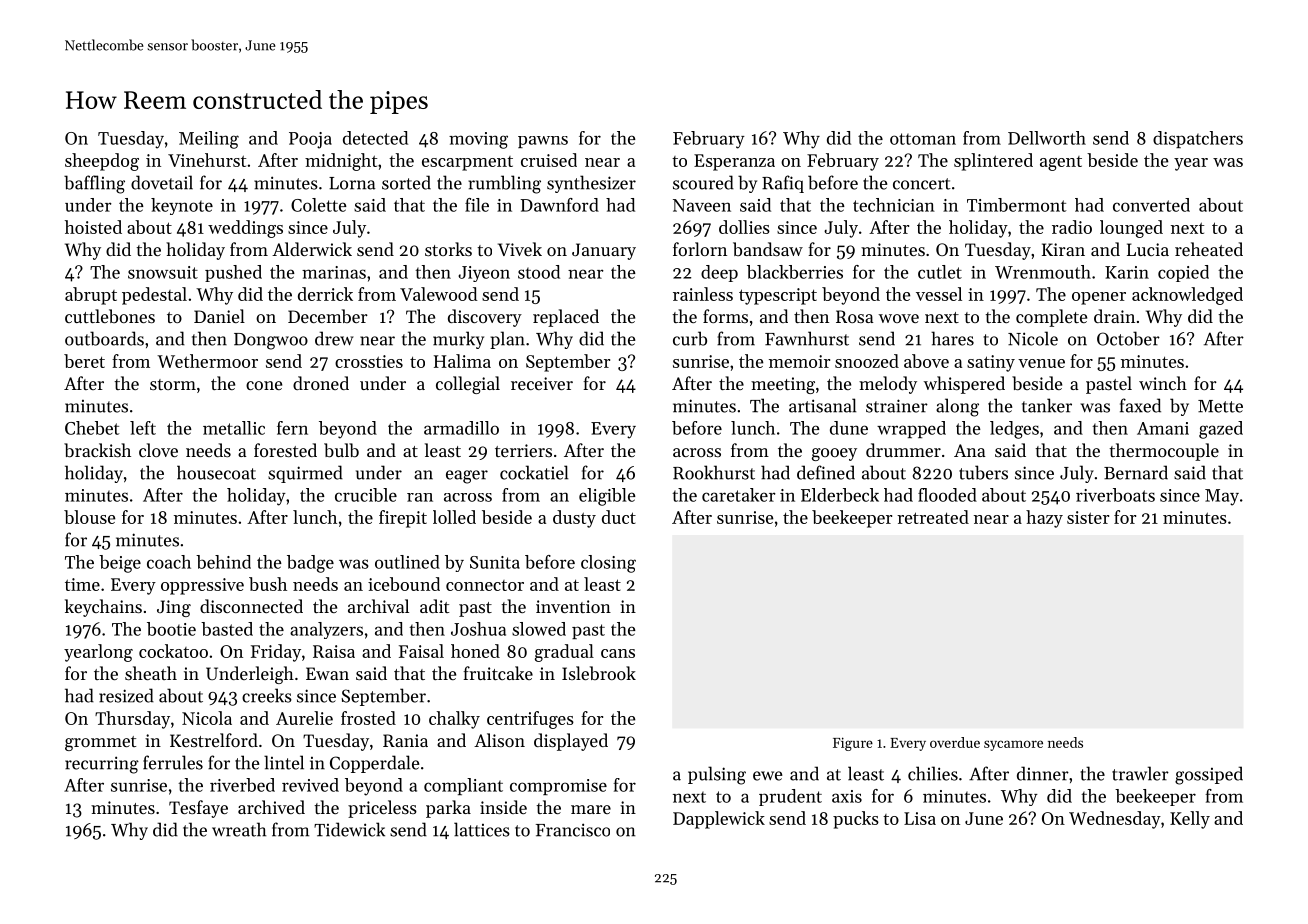 The width and height of the page is (1308, 924). Describe the element at coordinates (599, 673) in the page. I see `Islebrook` at that location.
